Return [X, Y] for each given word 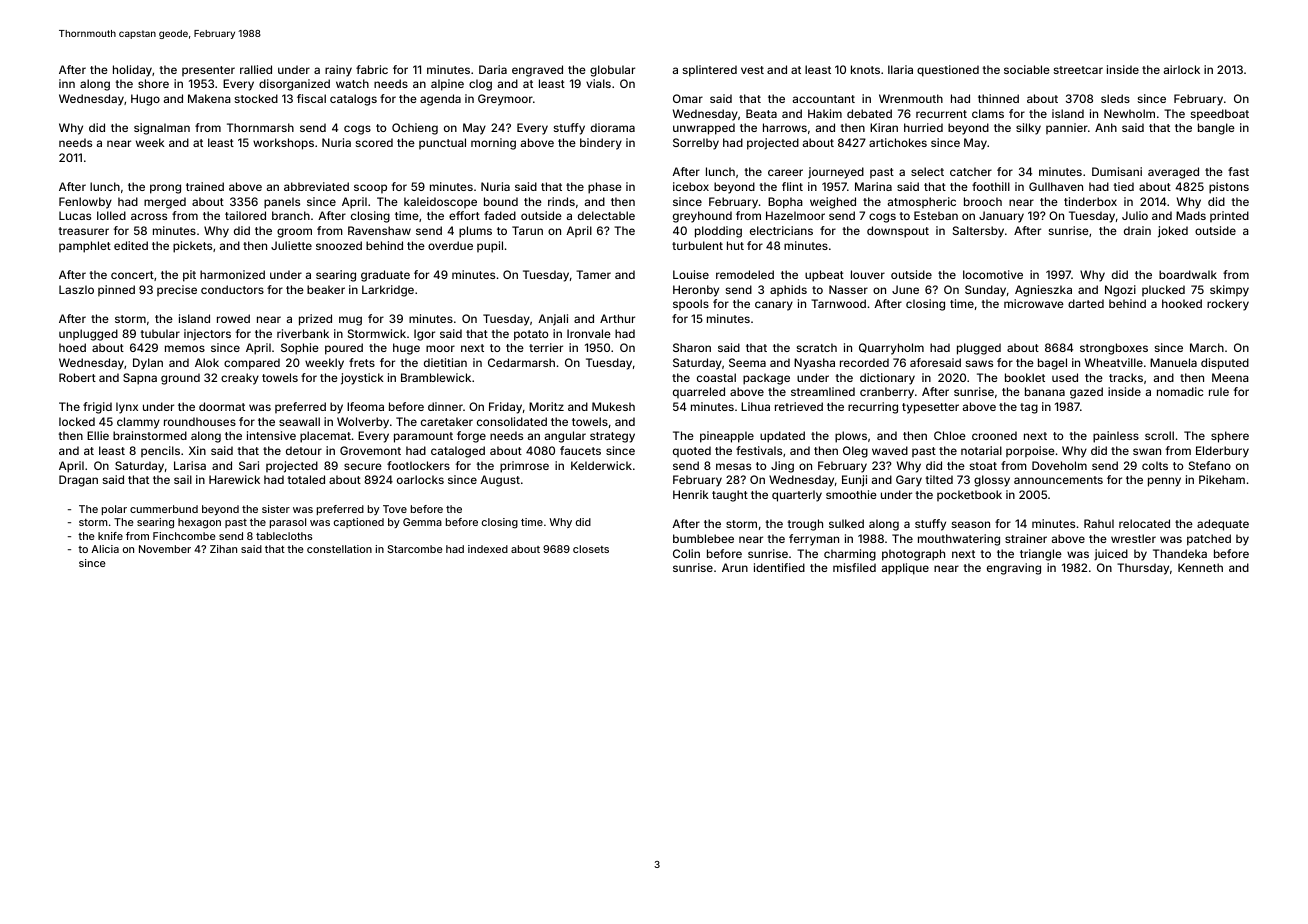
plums [475, 232]
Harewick [234, 479]
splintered [710, 71]
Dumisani [1117, 171]
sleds [1115, 98]
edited [131, 245]
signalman [162, 129]
